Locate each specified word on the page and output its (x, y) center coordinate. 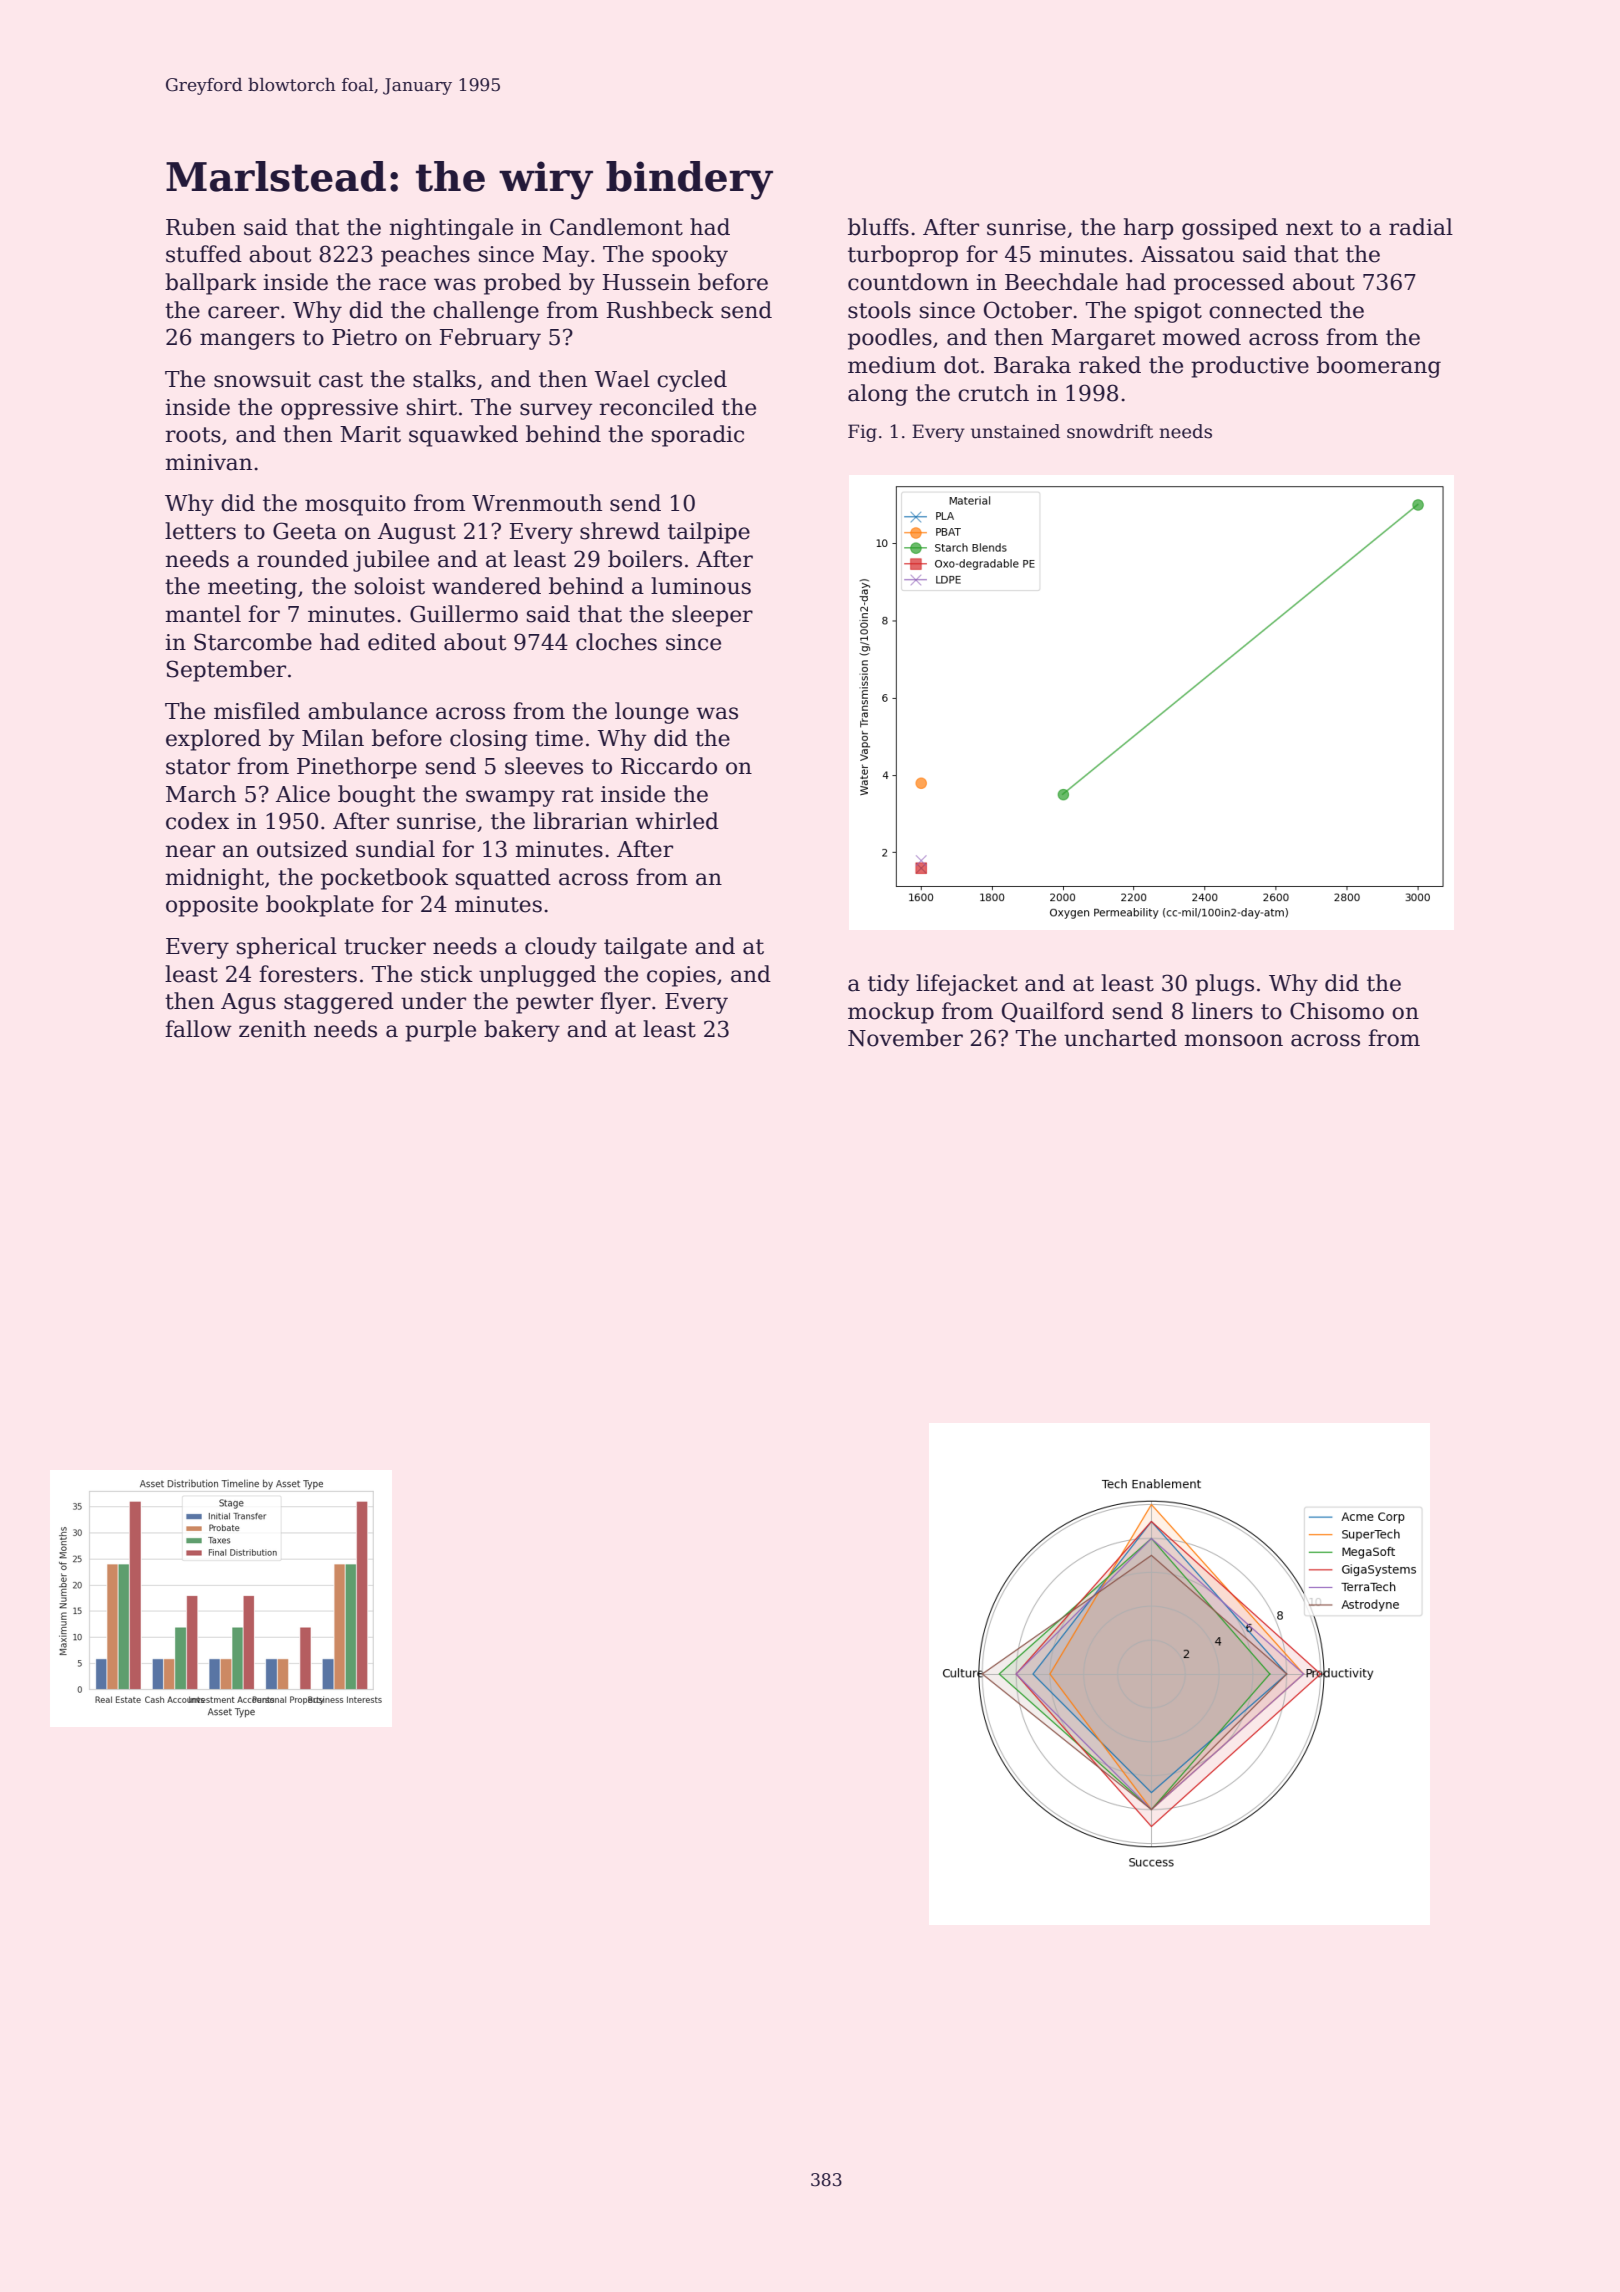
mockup (891, 1013)
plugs (1224, 985)
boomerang (1379, 367)
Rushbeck (660, 310)
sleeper (712, 616)
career (243, 312)
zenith (272, 1029)
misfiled (257, 711)
